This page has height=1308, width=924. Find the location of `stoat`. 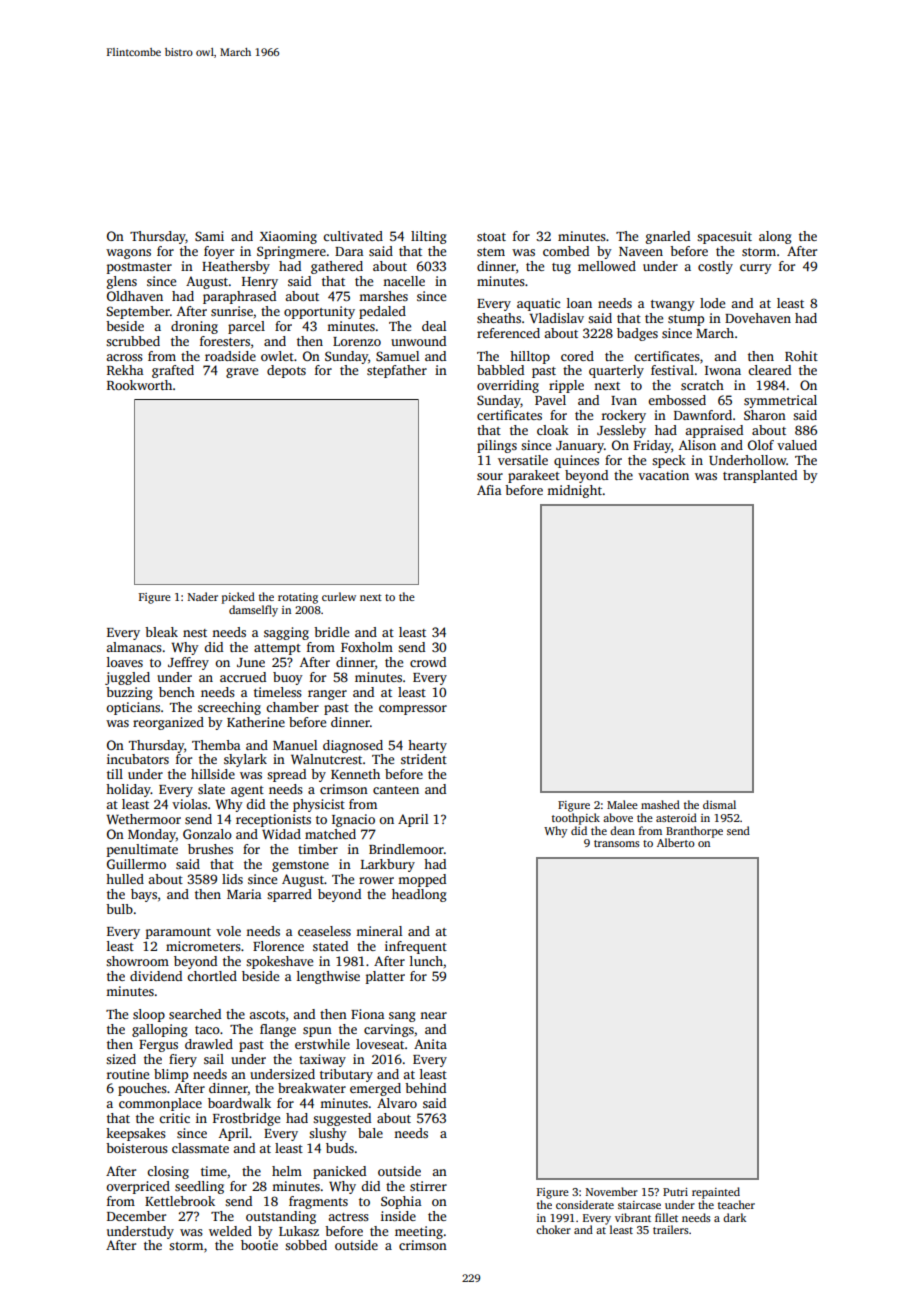

stoat is located at coordinates (491, 237).
